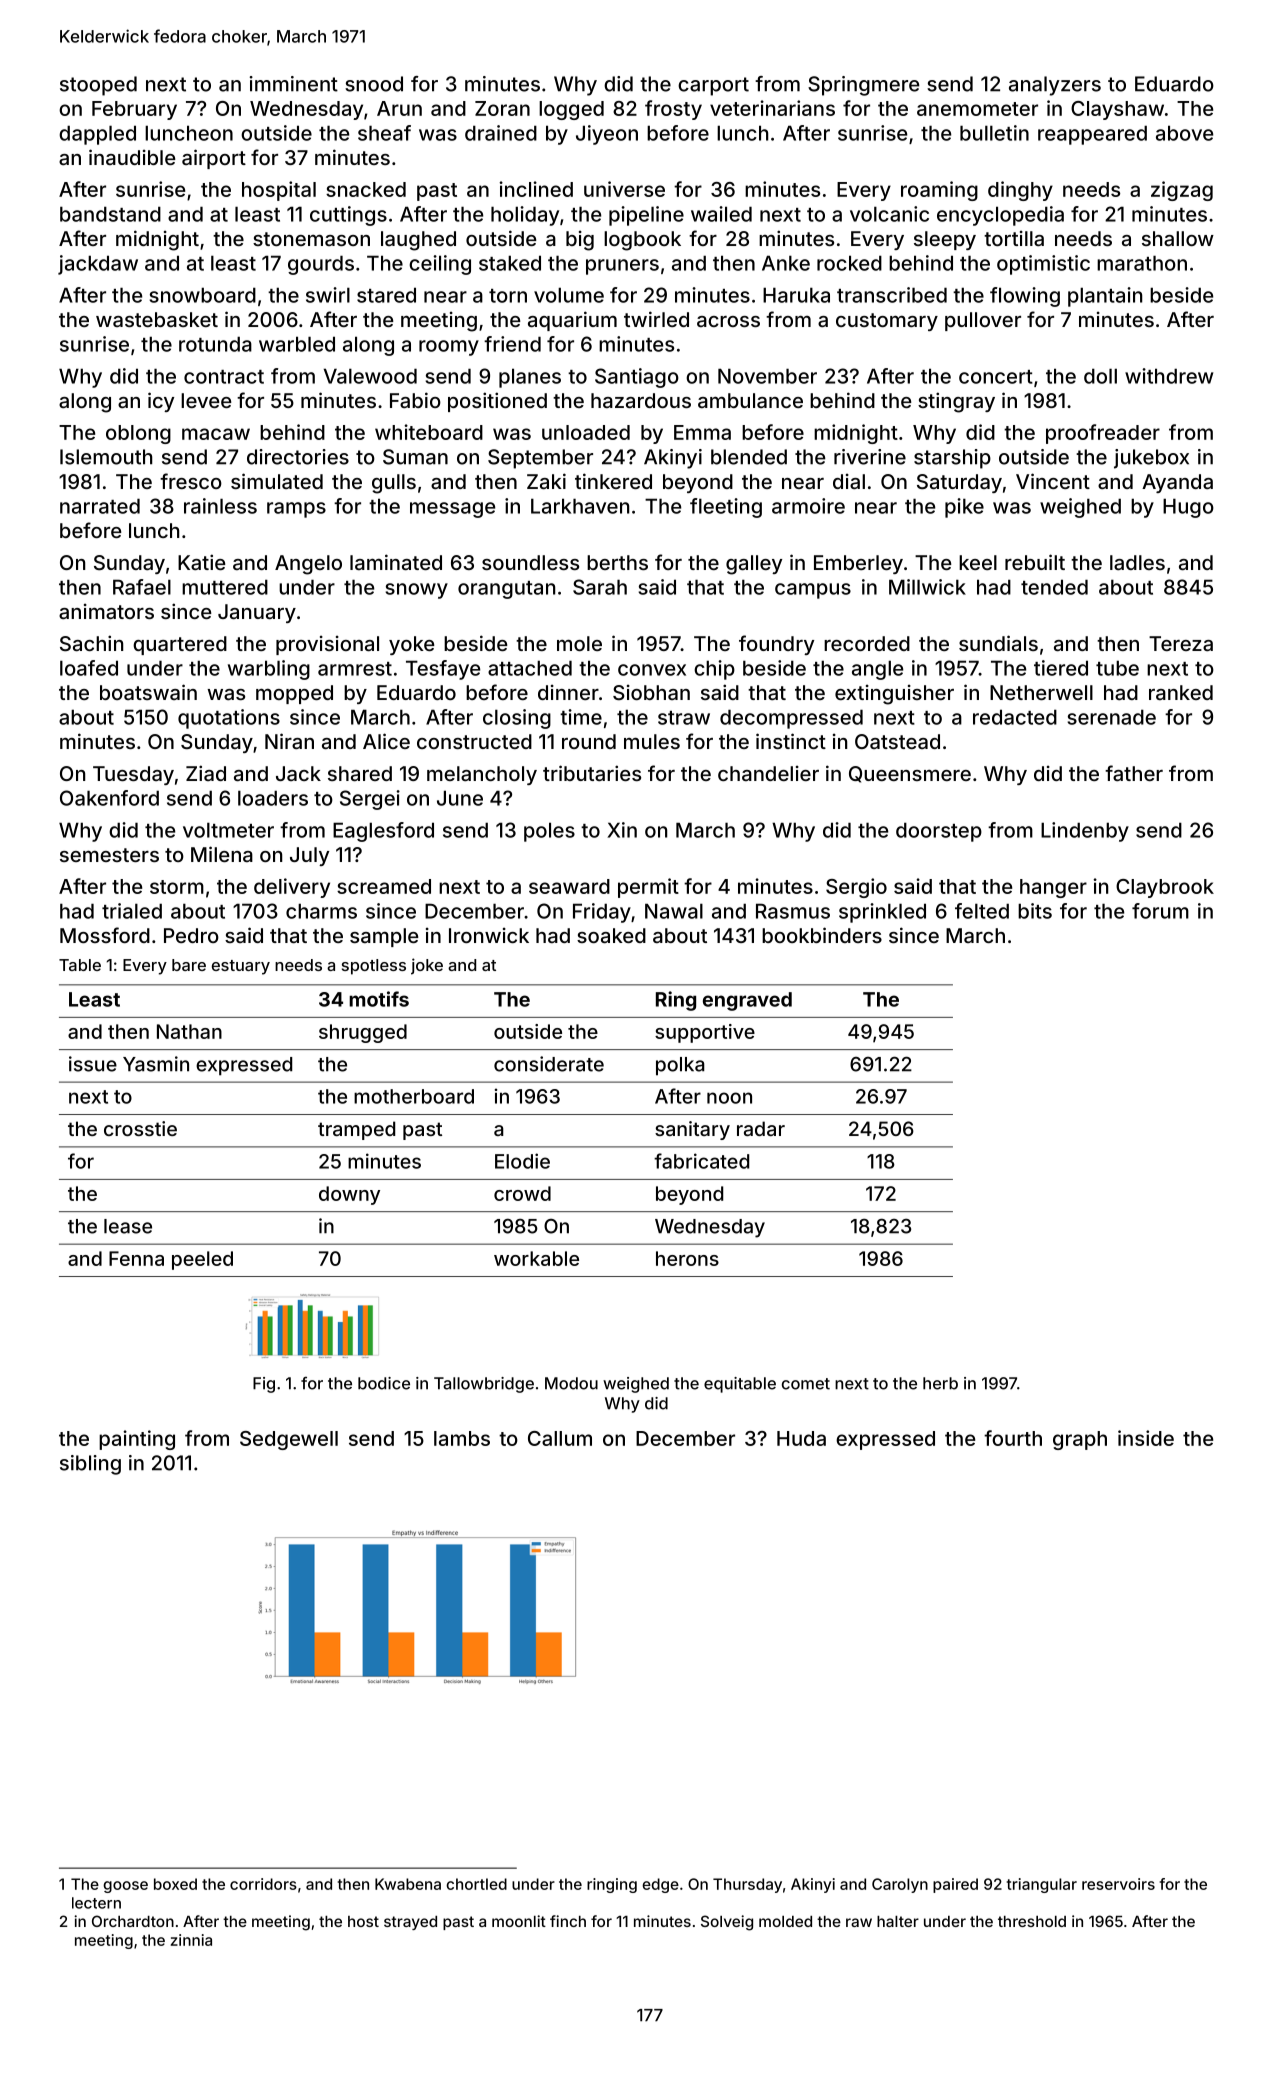 The image size is (1273, 2097). What do you see at coordinates (202, 295) in the document?
I see `snowboard` at bounding box center [202, 295].
